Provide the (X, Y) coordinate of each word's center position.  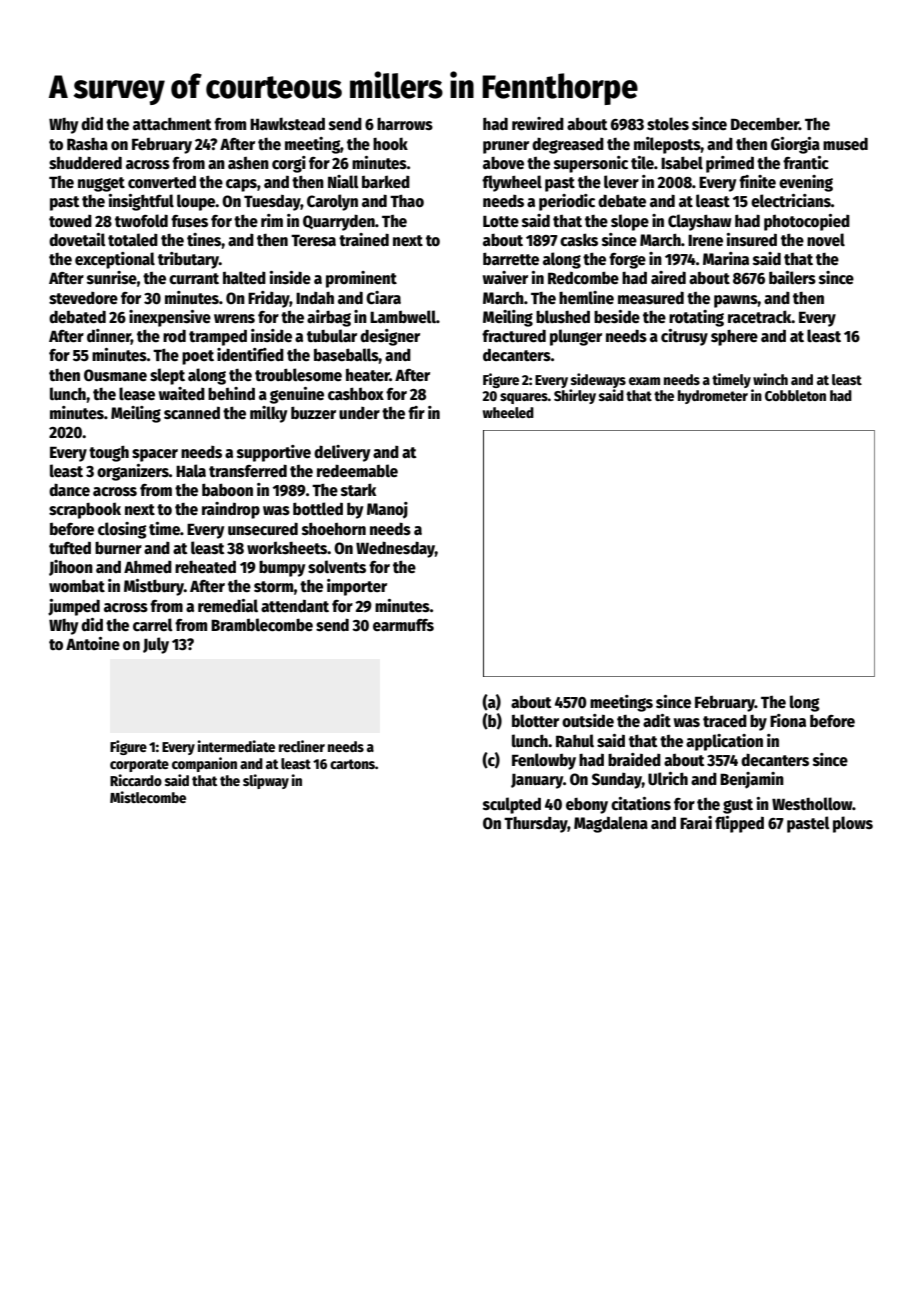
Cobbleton (795, 395)
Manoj (387, 510)
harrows (405, 124)
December (765, 124)
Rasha (87, 144)
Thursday (536, 825)
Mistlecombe (148, 797)
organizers (133, 472)
